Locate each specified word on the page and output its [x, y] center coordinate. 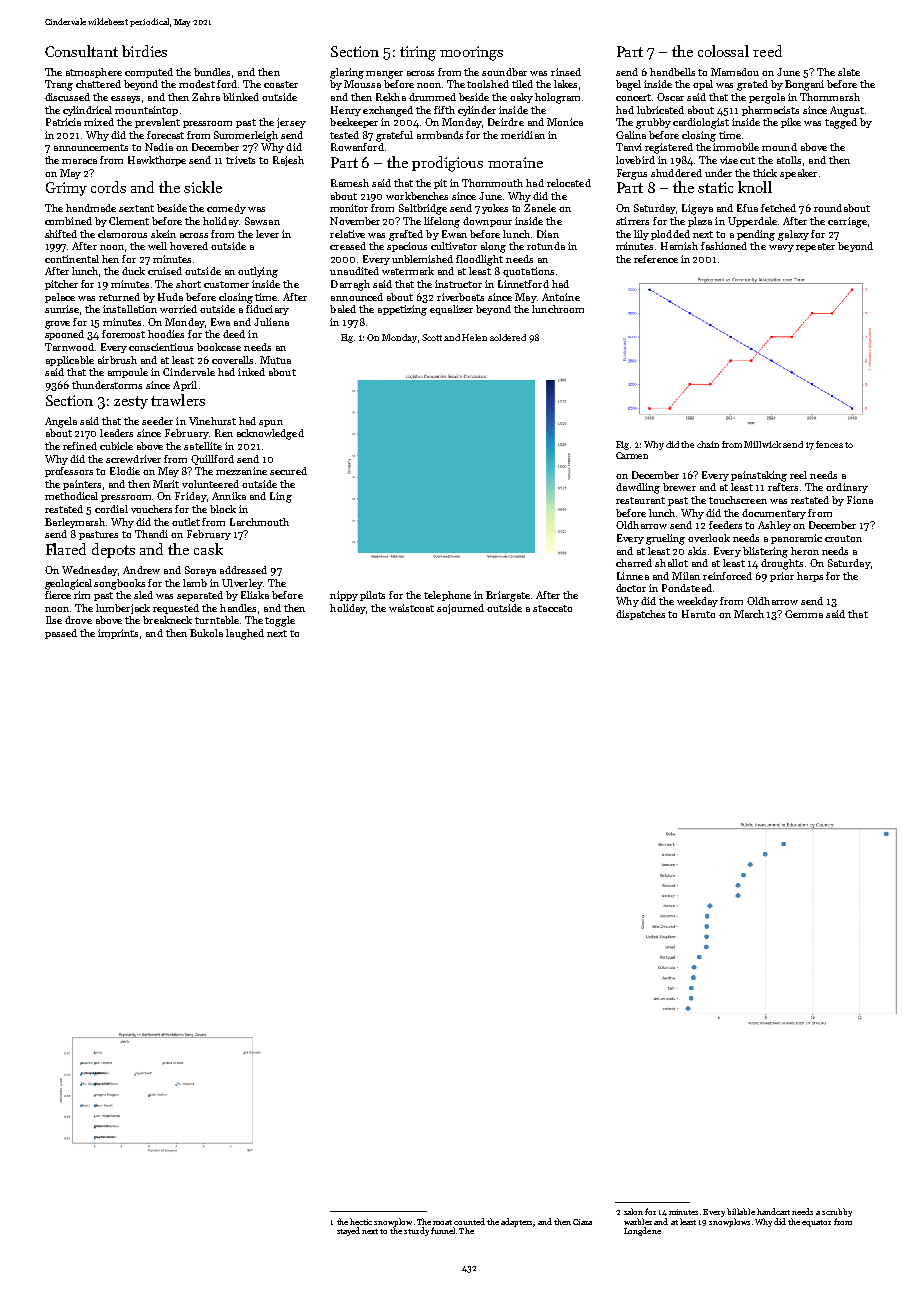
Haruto [698, 614]
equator [816, 1223]
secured [288, 471]
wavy [781, 248]
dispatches [640, 615]
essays [125, 99]
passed [61, 634]
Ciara [582, 1222]
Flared [66, 549]
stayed [348, 1231]
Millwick [762, 444]
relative [347, 234]
